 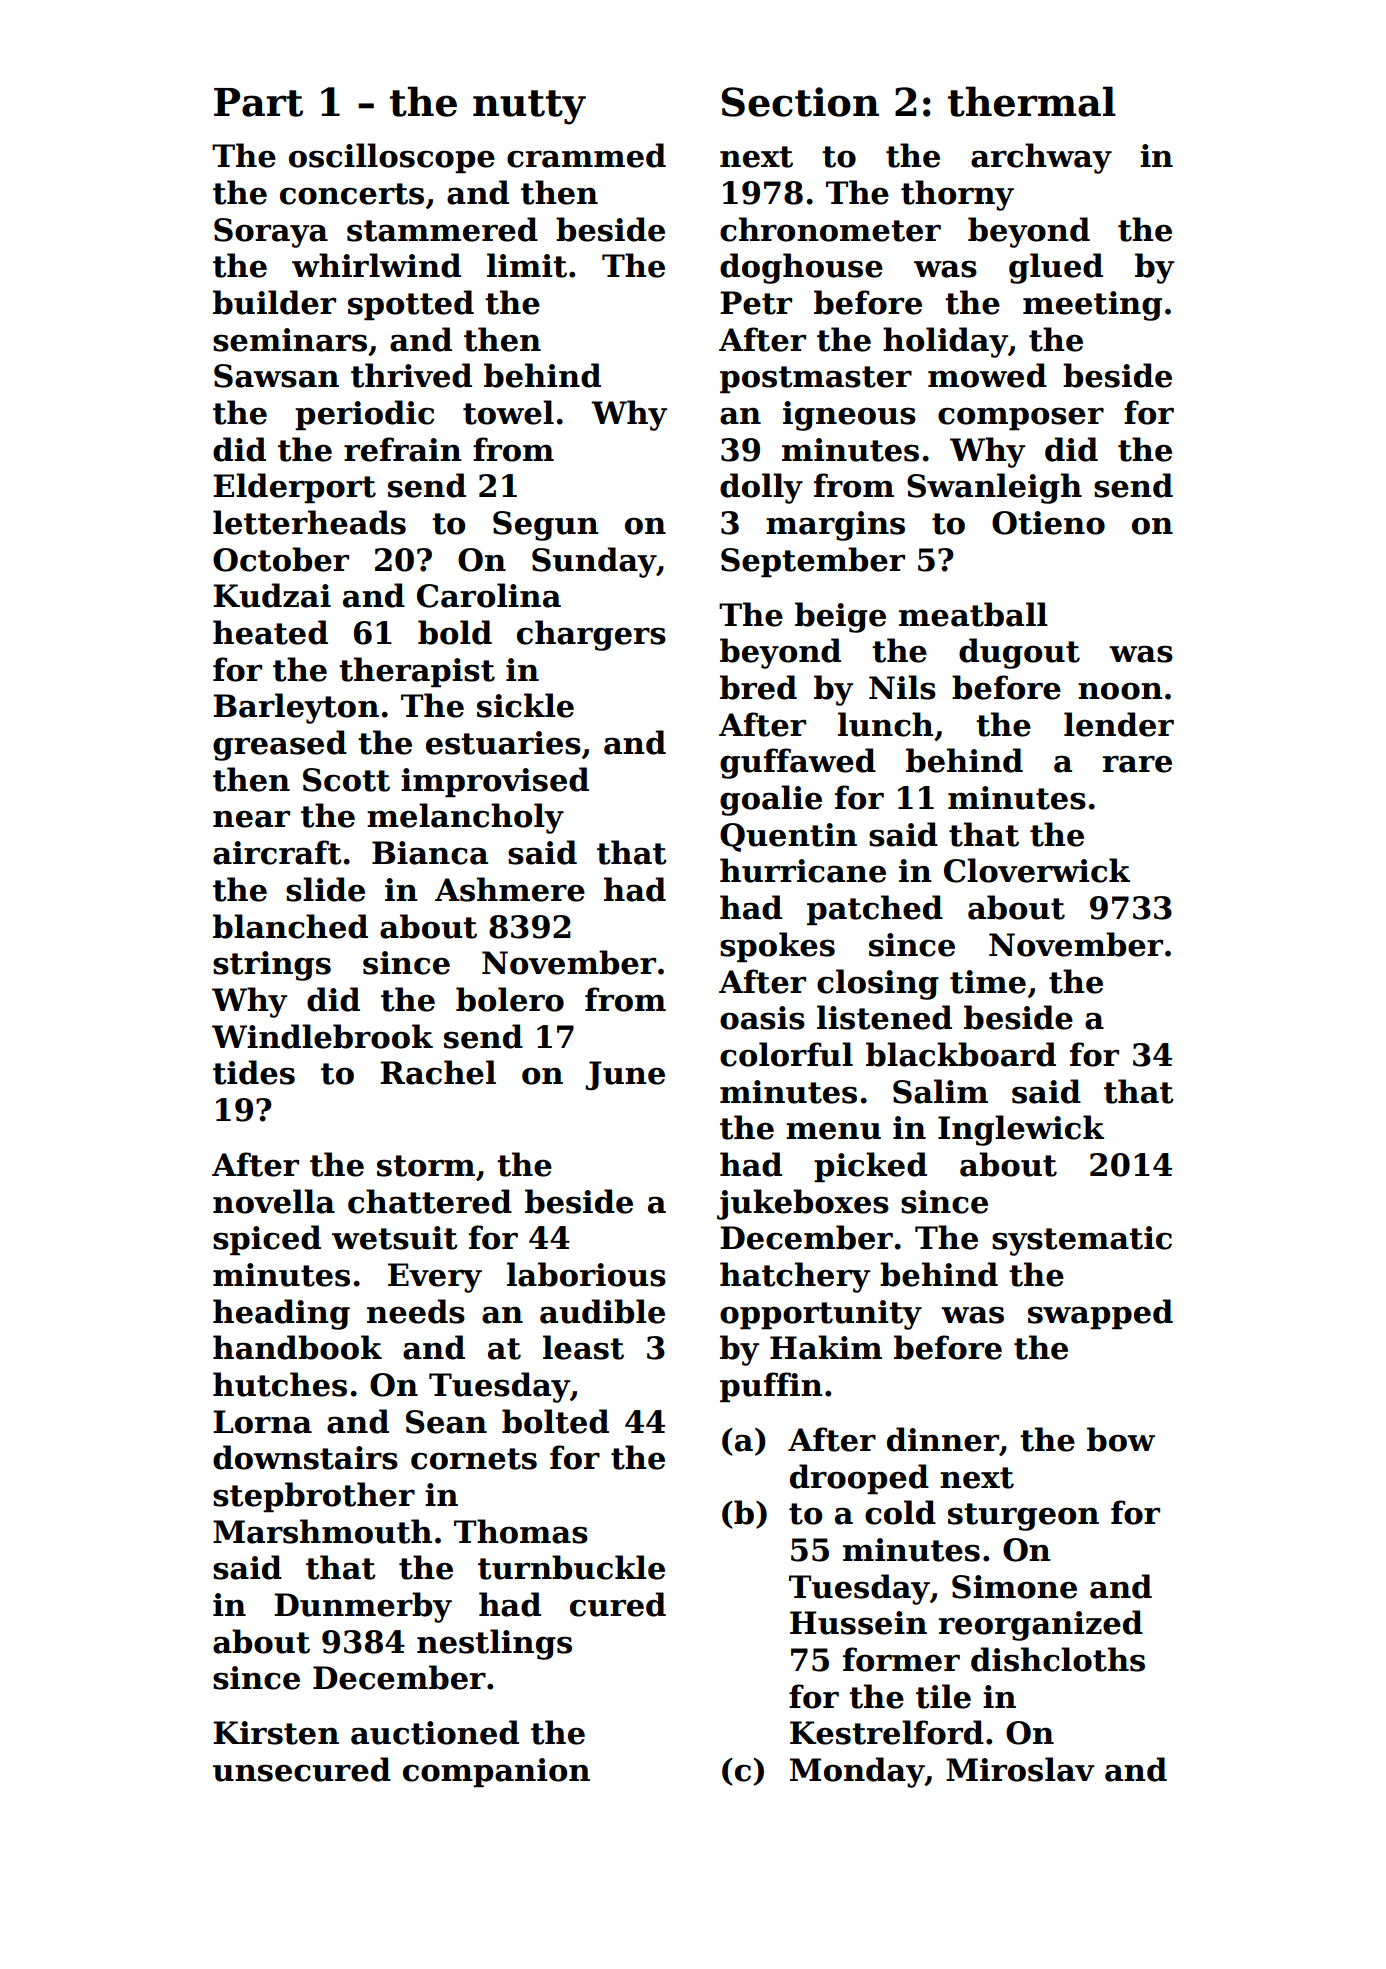 I want to click on drooped, so click(x=859, y=1479).
